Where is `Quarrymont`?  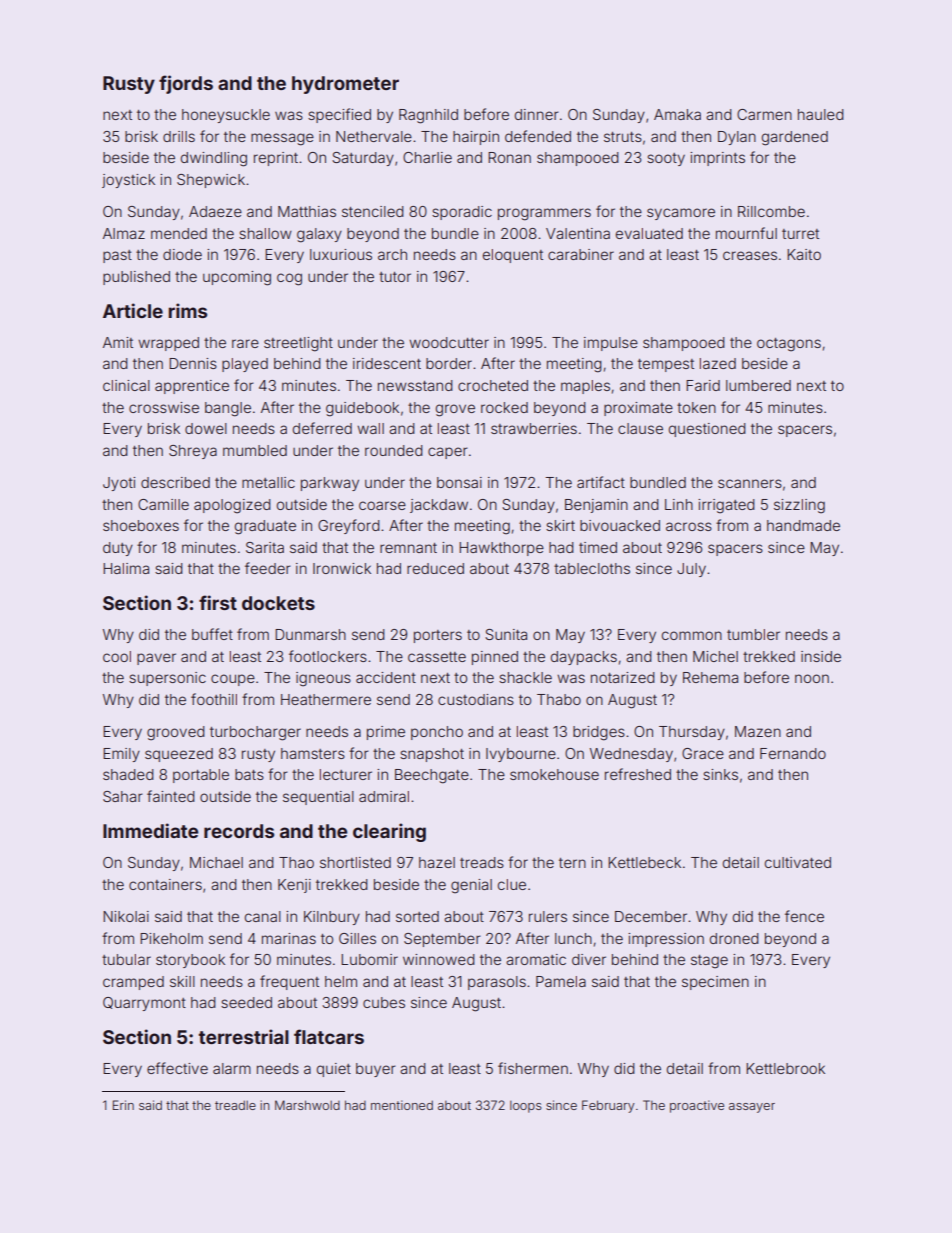 Quarrymont is located at coordinates (144, 1004).
